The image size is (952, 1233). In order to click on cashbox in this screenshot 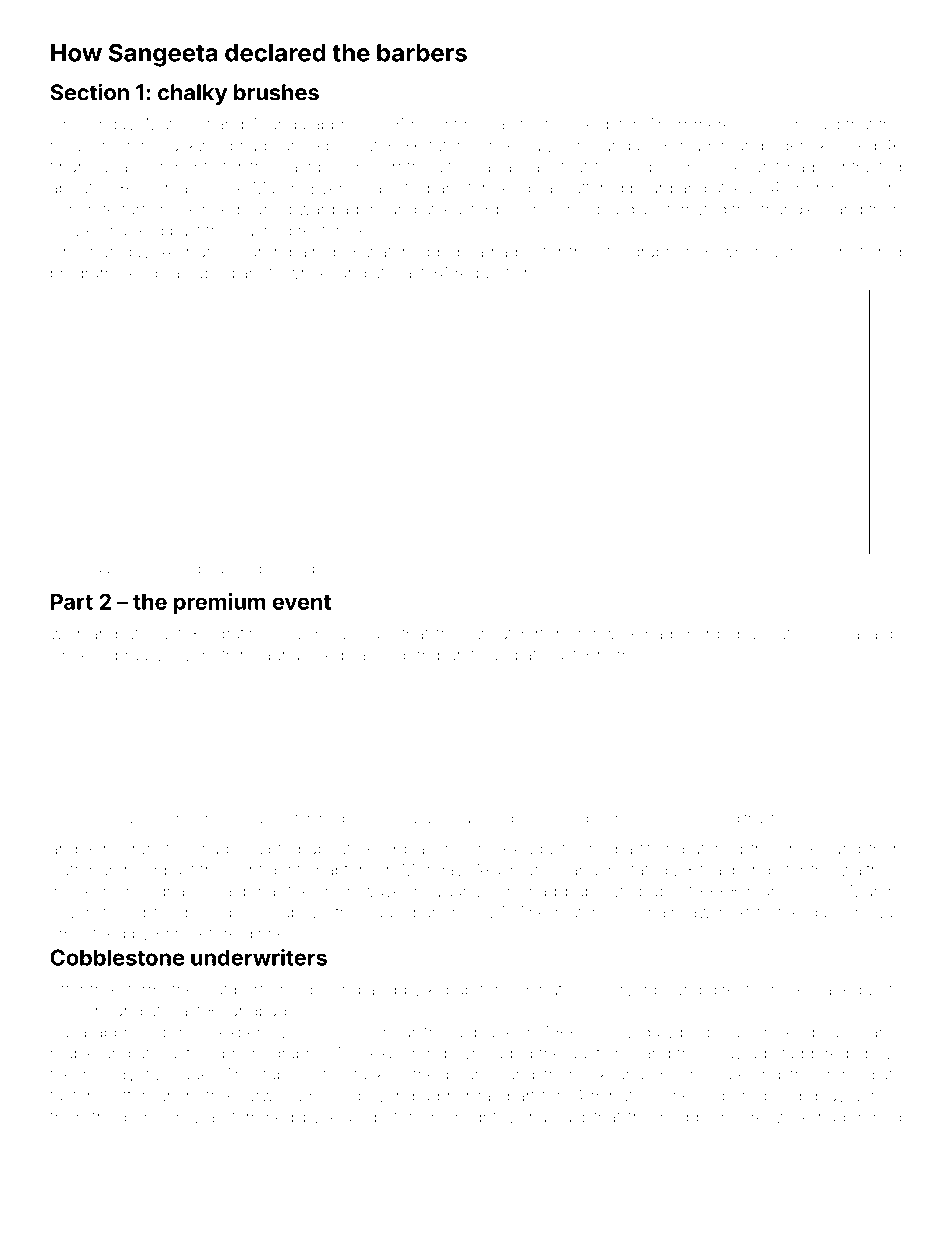, I will do `click(313, 167)`.
